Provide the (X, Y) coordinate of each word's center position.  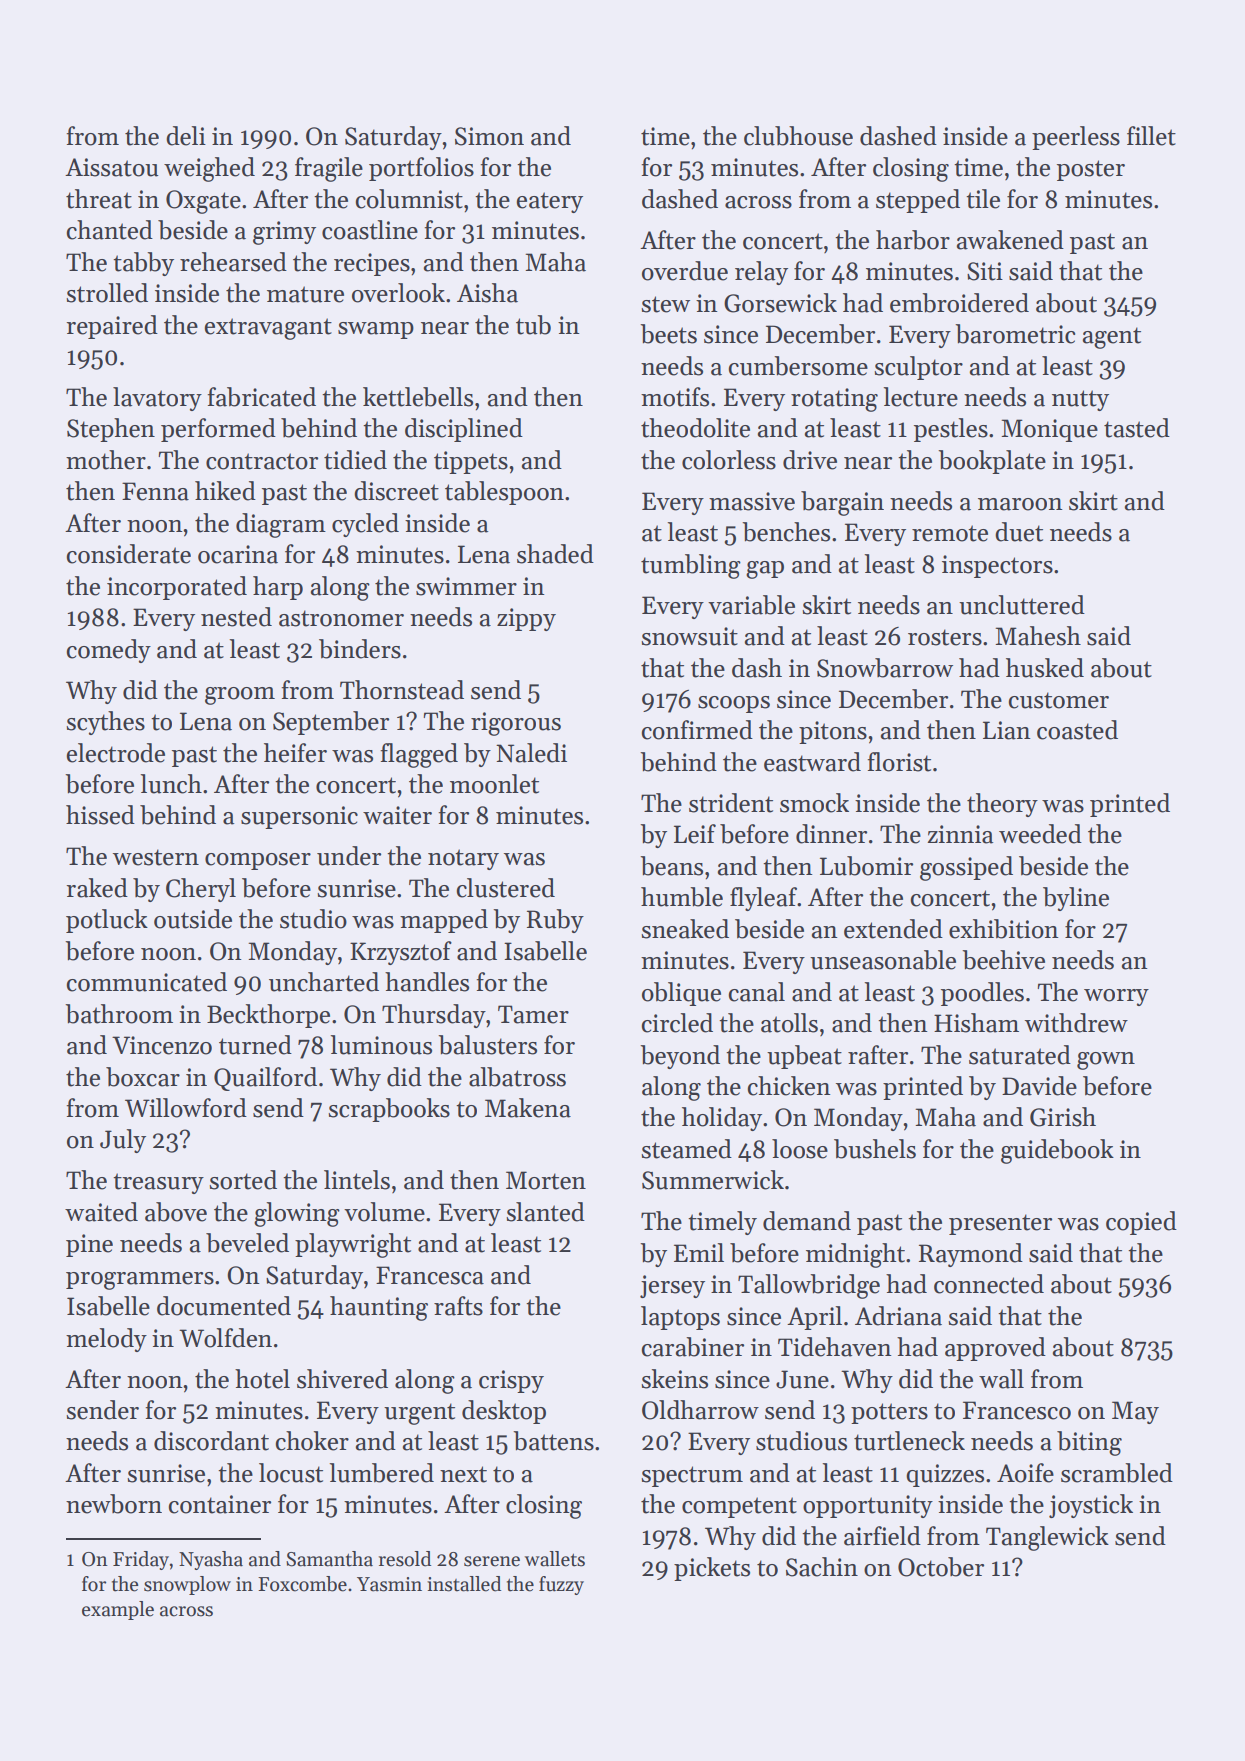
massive (752, 501)
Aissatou (111, 167)
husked (1045, 668)
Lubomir (866, 866)
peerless (1076, 138)
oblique (681, 994)
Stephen (111, 430)
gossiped (966, 868)
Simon (489, 136)
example (118, 1610)
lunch (171, 784)
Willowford (186, 1108)
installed (464, 1584)
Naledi (531, 753)
